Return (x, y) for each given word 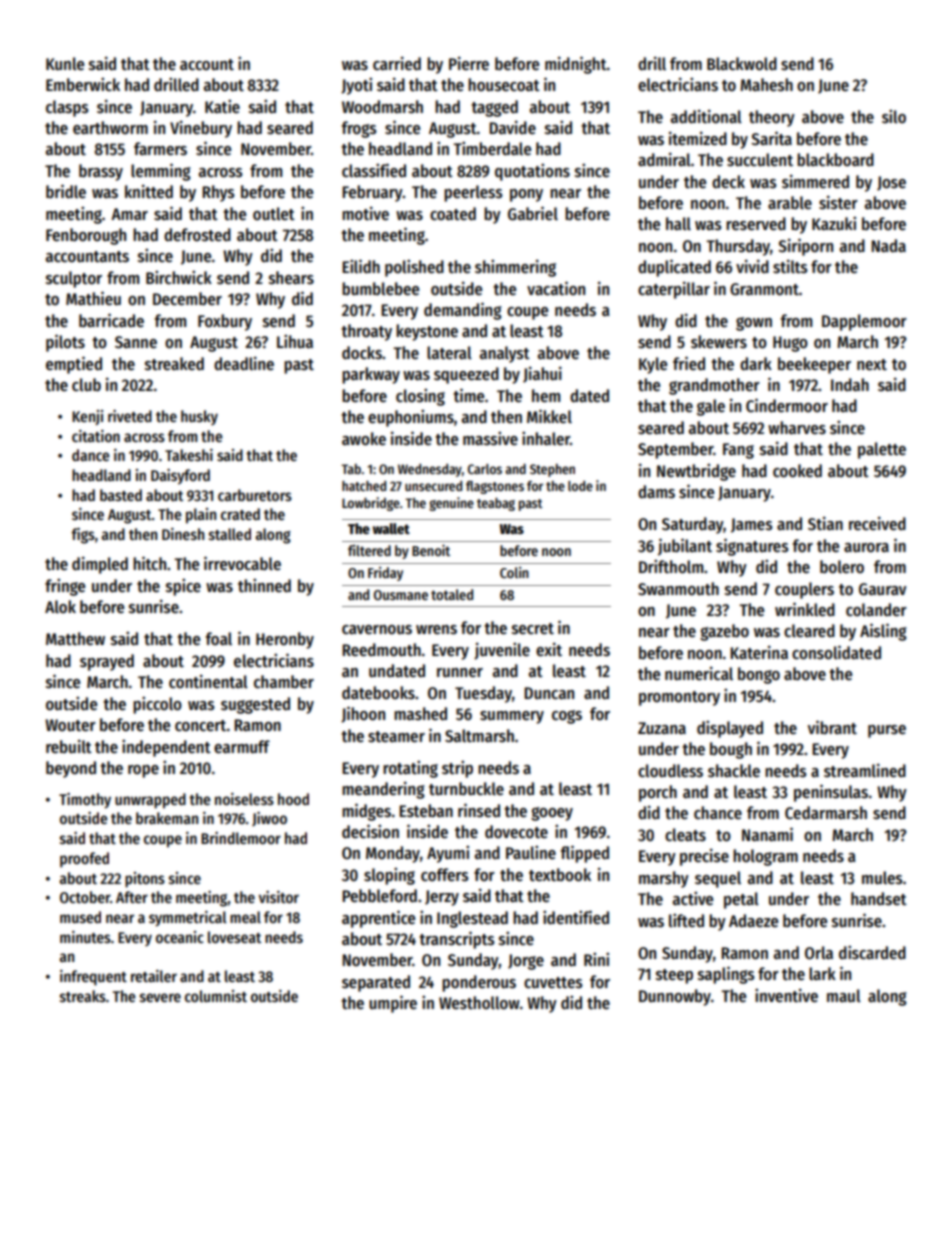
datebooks (378, 693)
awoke (364, 439)
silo (894, 116)
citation (96, 436)
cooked (797, 471)
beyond (71, 769)
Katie (222, 106)
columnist (216, 996)
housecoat (504, 85)
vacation (556, 288)
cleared (809, 631)
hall (678, 224)
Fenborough (86, 236)
